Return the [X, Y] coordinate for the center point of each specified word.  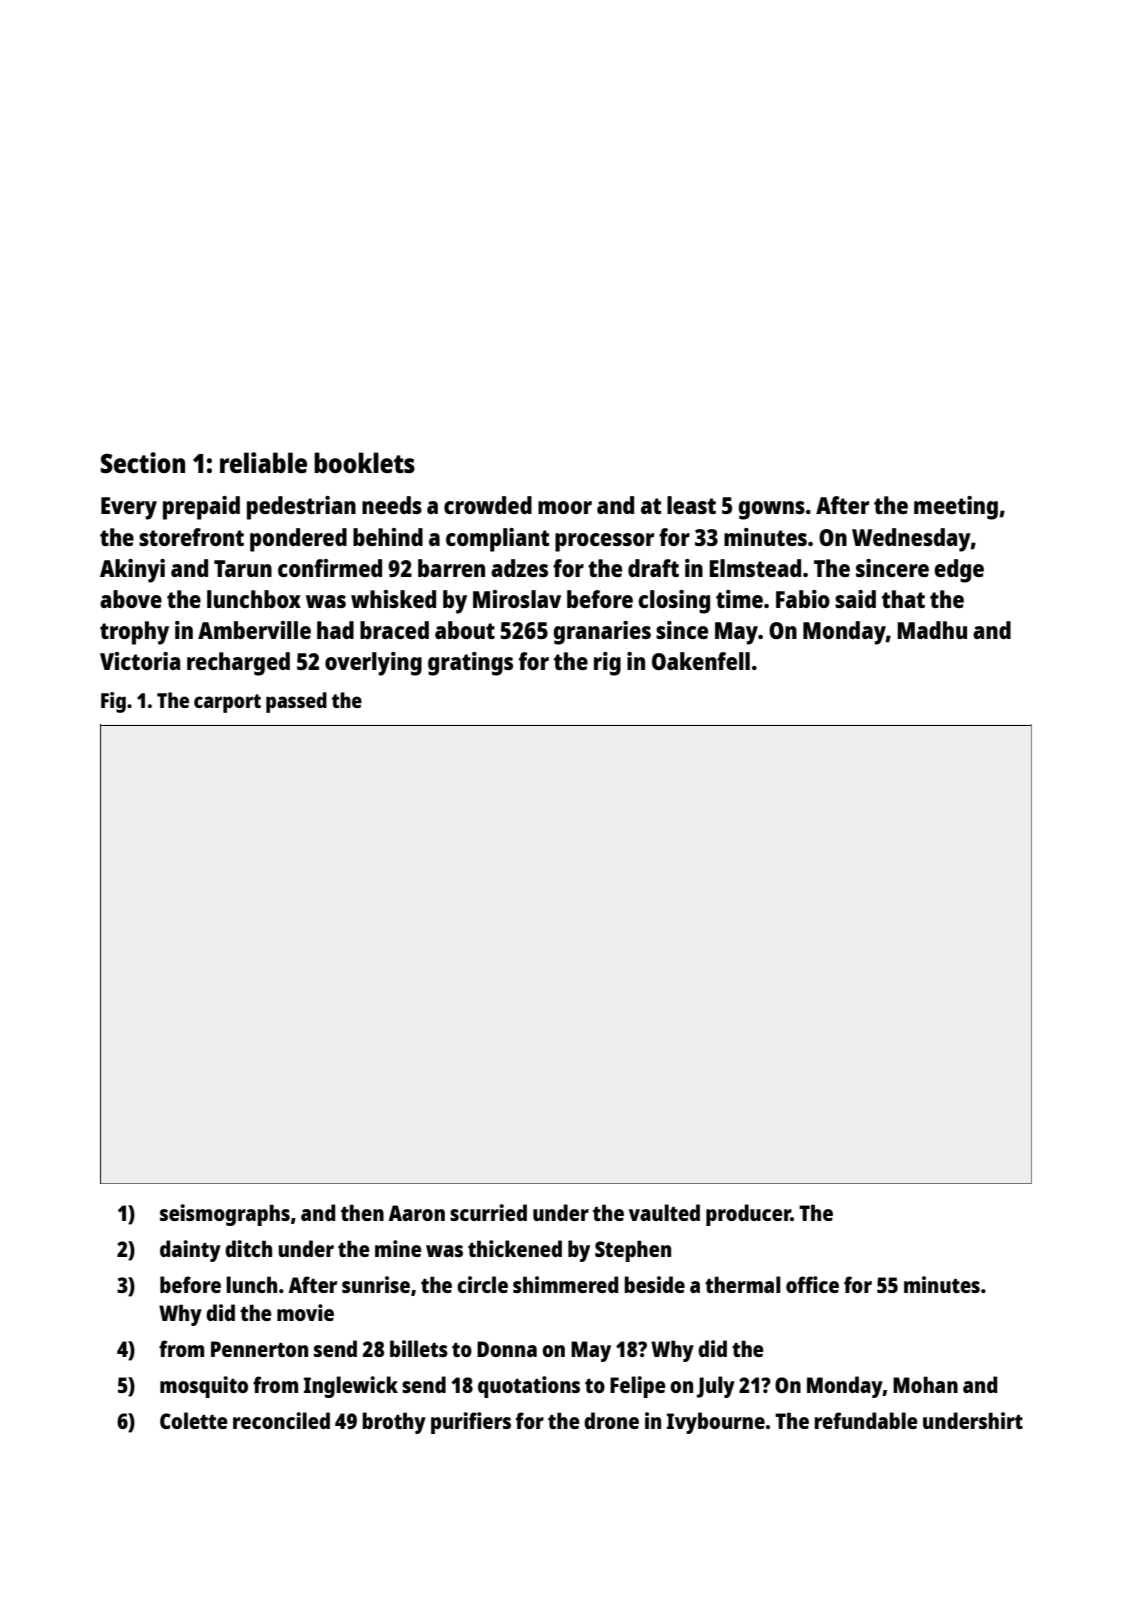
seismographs [225, 1215]
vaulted [664, 1212]
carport [227, 703]
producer [748, 1215]
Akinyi [132, 571]
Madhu [932, 630]
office [812, 1284]
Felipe [638, 1387]
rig [607, 664]
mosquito [204, 1387]
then [362, 1212]
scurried [488, 1212]
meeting [956, 508]
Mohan [925, 1384]
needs [392, 505]
